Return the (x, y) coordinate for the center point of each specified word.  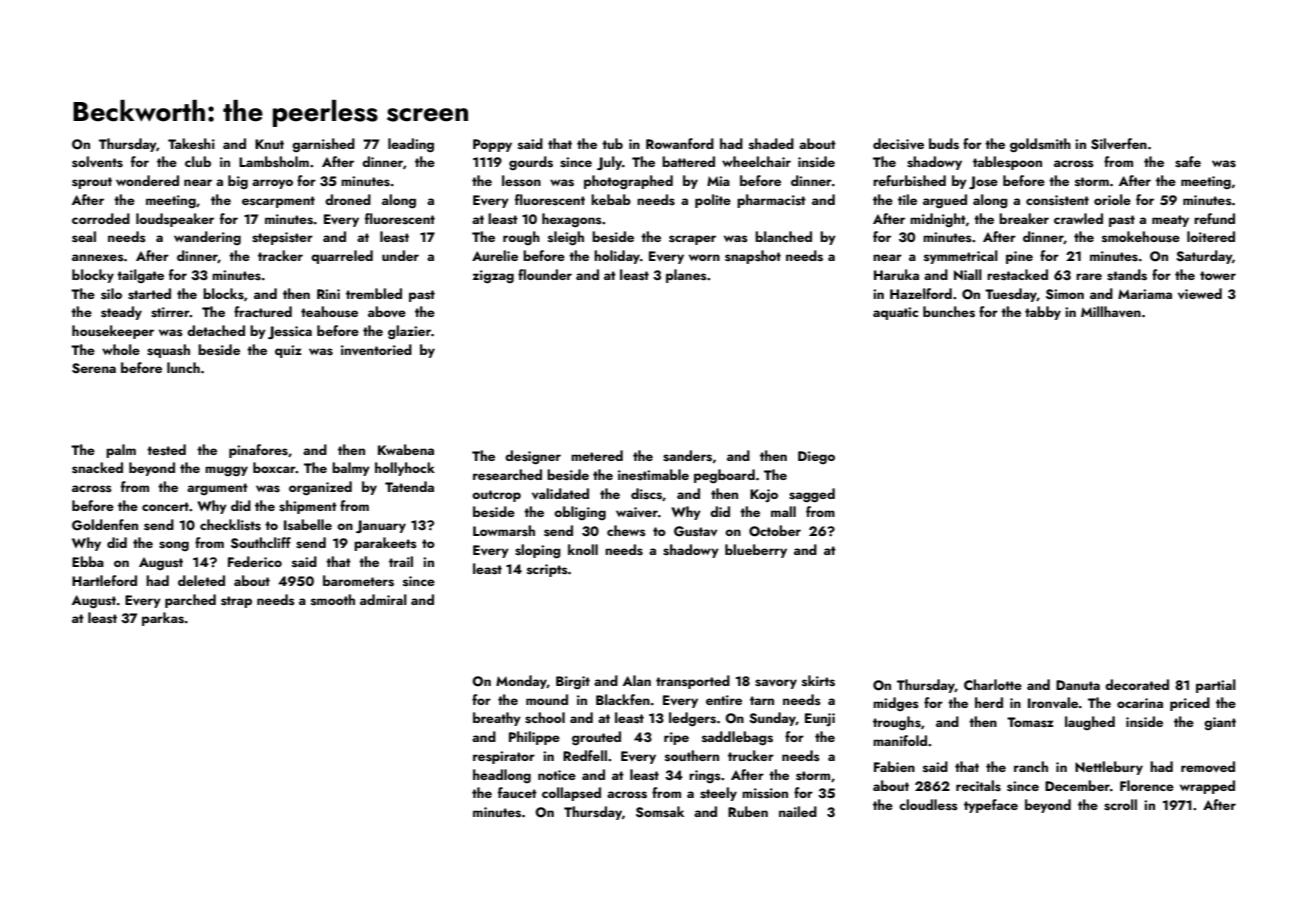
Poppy (492, 145)
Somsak (660, 812)
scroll (1120, 805)
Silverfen (1119, 144)
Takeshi (191, 144)
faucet (517, 792)
